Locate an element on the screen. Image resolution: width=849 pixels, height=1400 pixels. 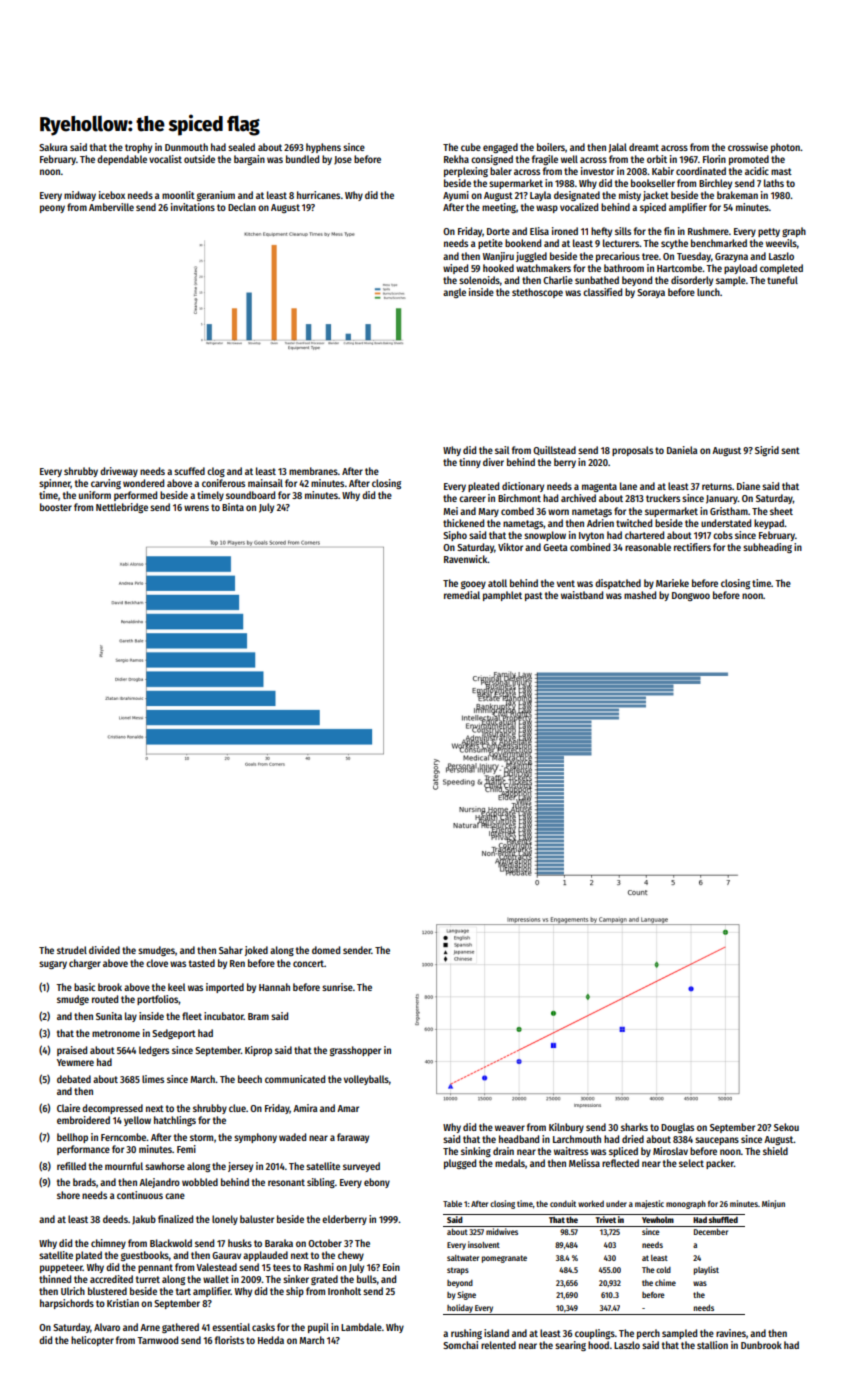
Jose is located at coordinates (343, 160).
